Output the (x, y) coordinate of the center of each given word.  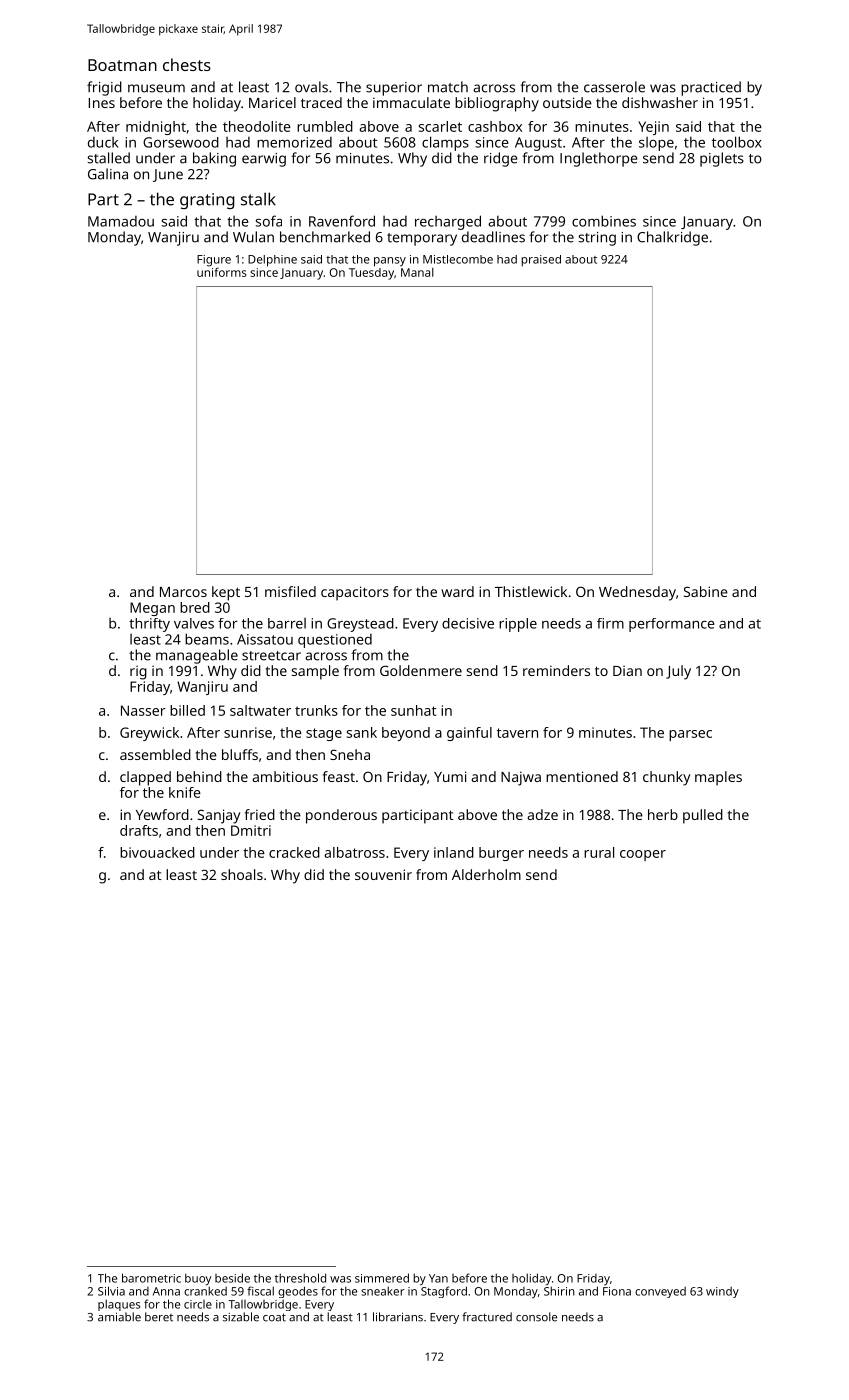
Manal (417, 272)
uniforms (222, 272)
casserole (614, 87)
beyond (406, 734)
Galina (108, 174)
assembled (155, 754)
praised (541, 261)
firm (610, 623)
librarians (398, 1317)
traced (321, 102)
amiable (119, 1317)
